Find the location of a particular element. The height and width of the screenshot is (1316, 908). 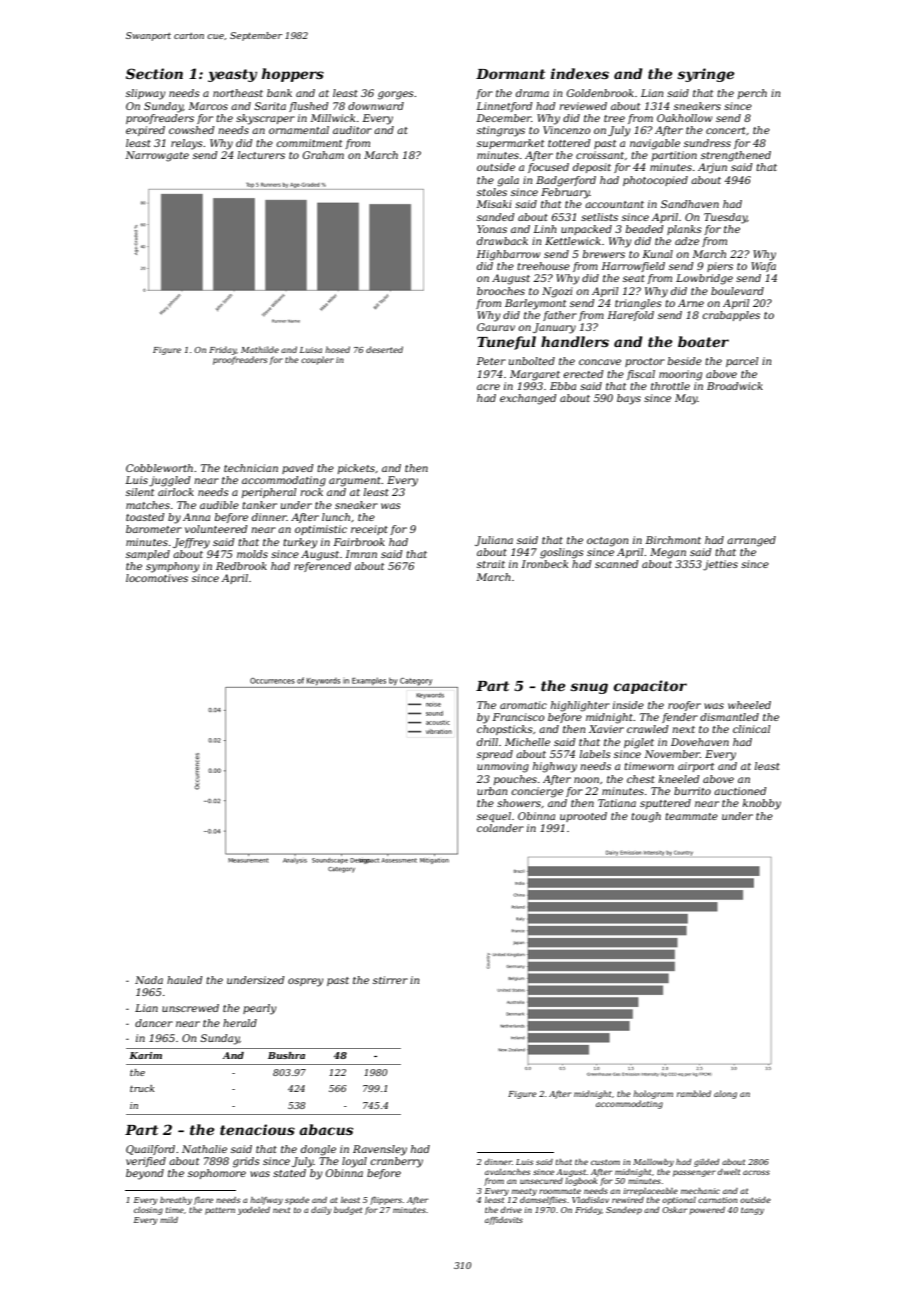

locomotives is located at coordinates (157, 578).
